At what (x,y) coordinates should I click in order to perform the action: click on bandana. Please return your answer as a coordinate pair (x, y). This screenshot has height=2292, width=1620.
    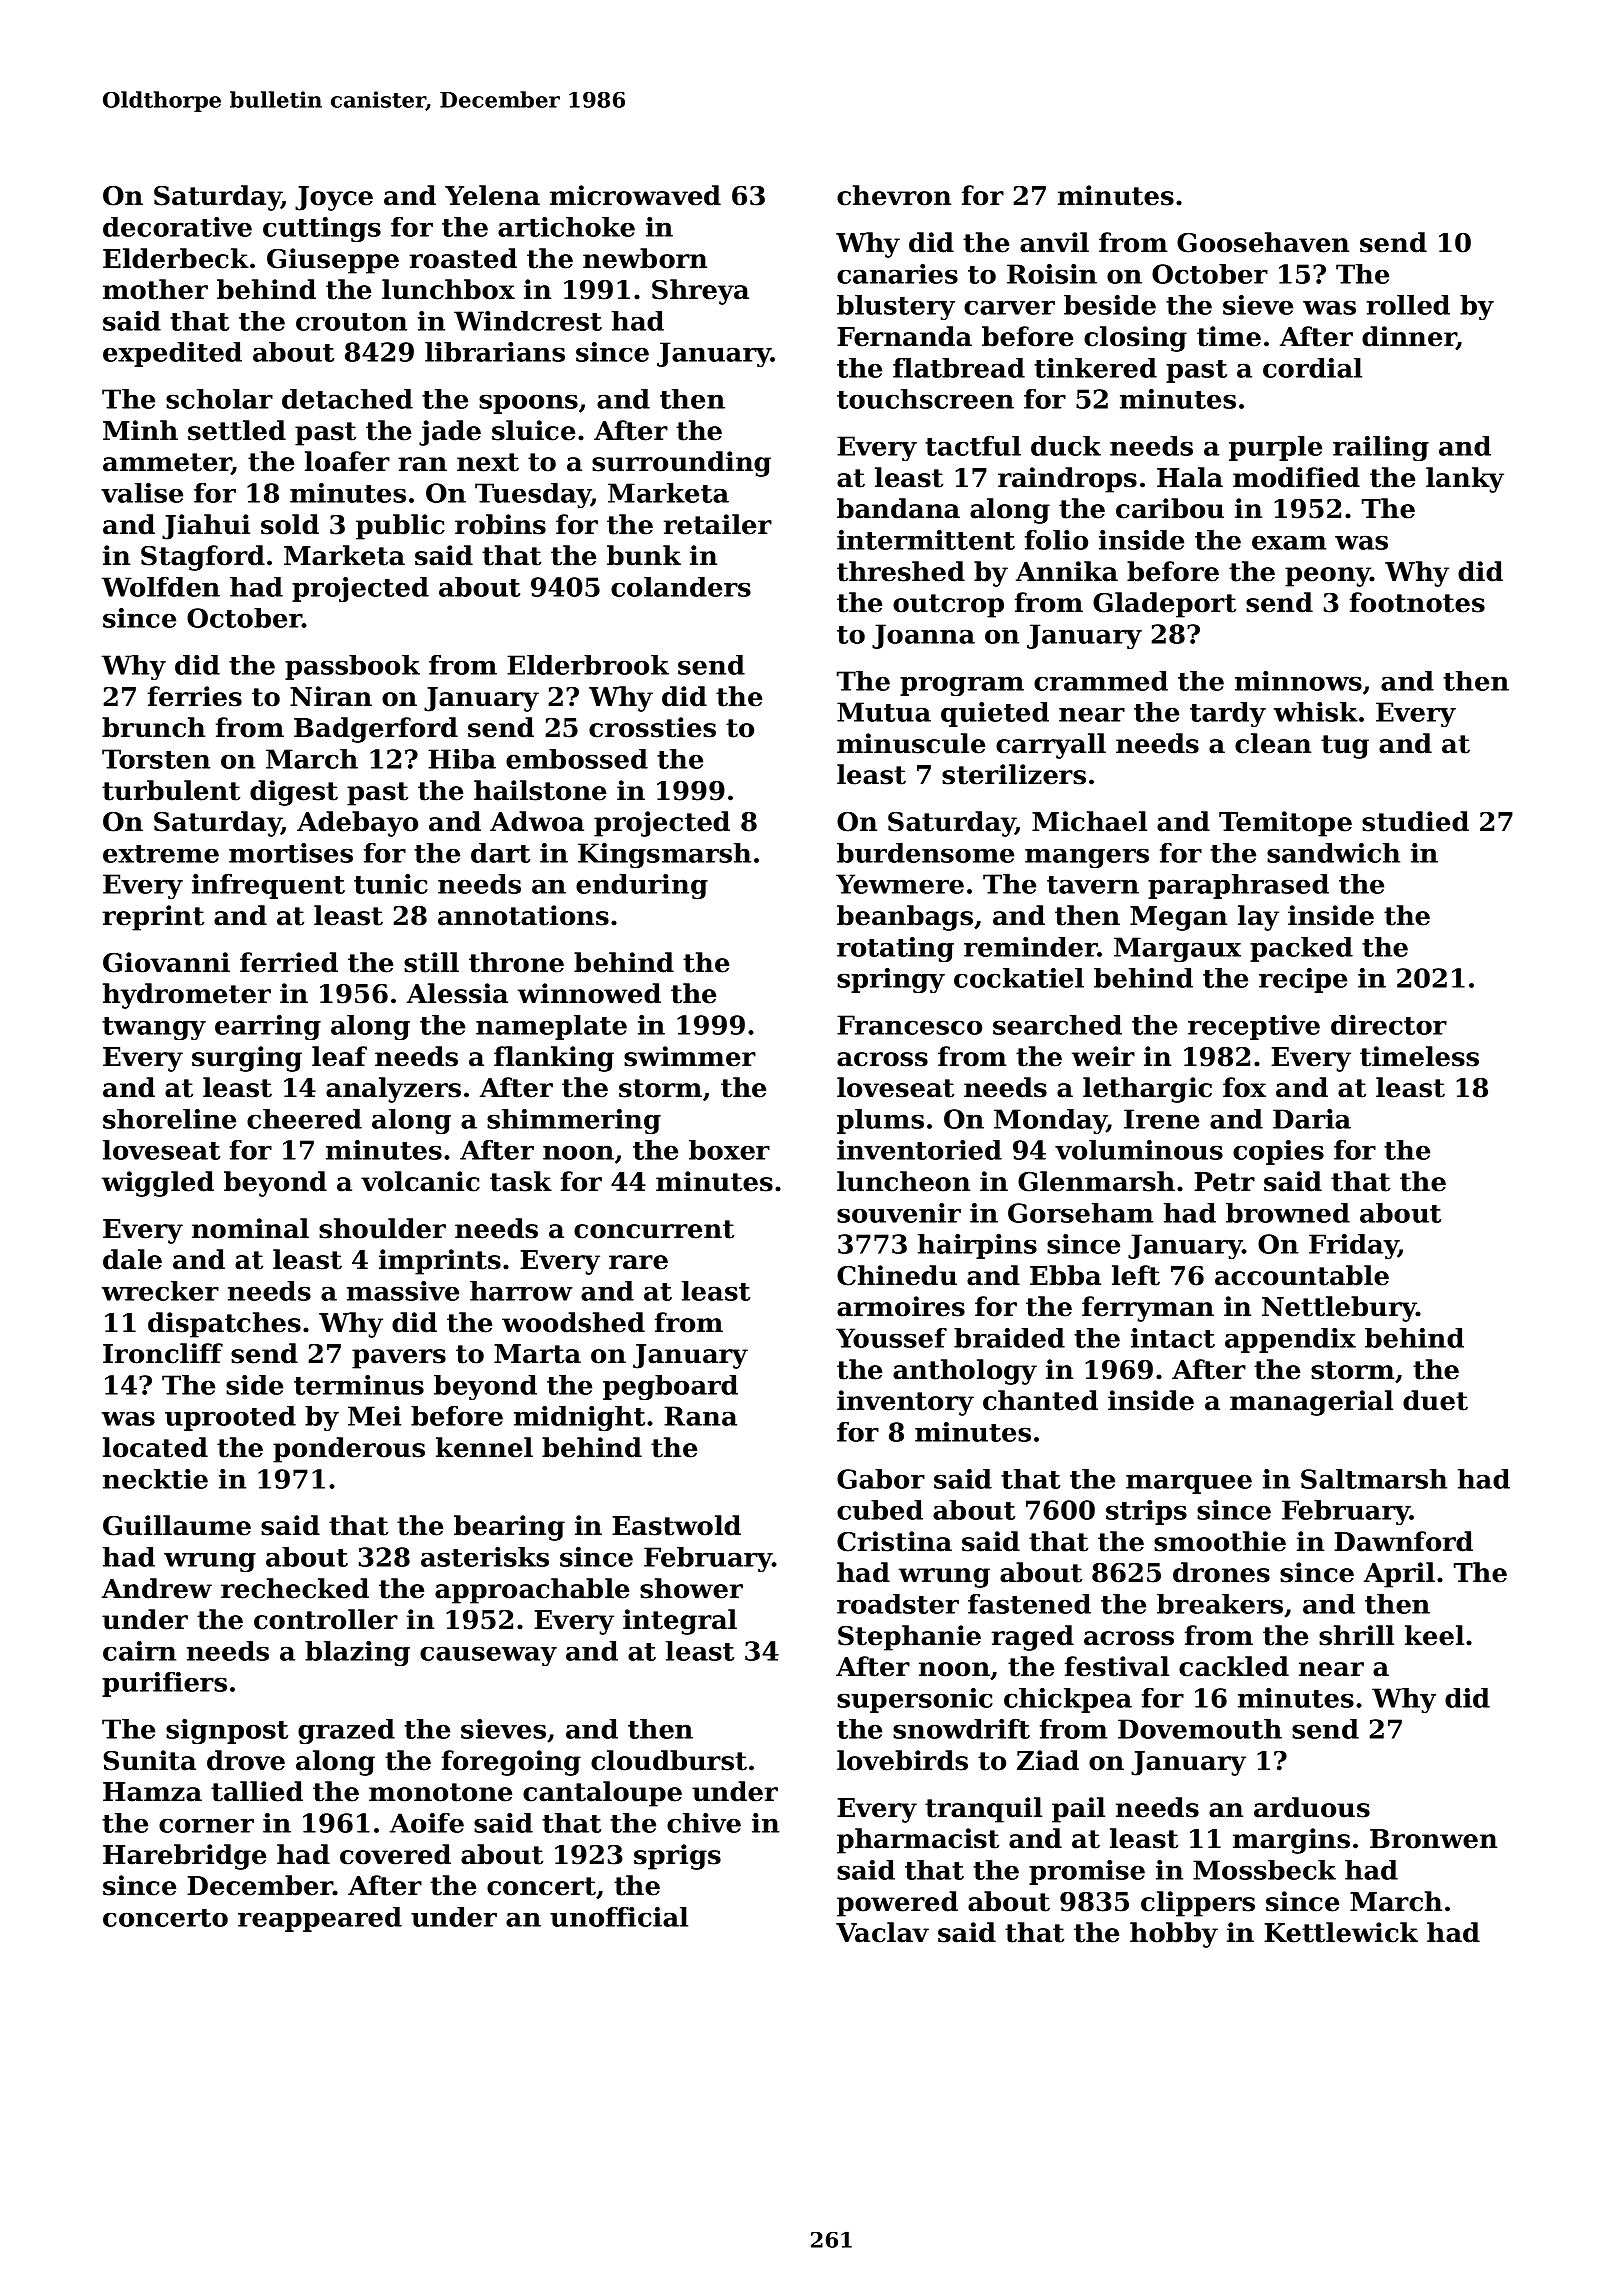
    Looking at the image, I should click on (898, 508).
